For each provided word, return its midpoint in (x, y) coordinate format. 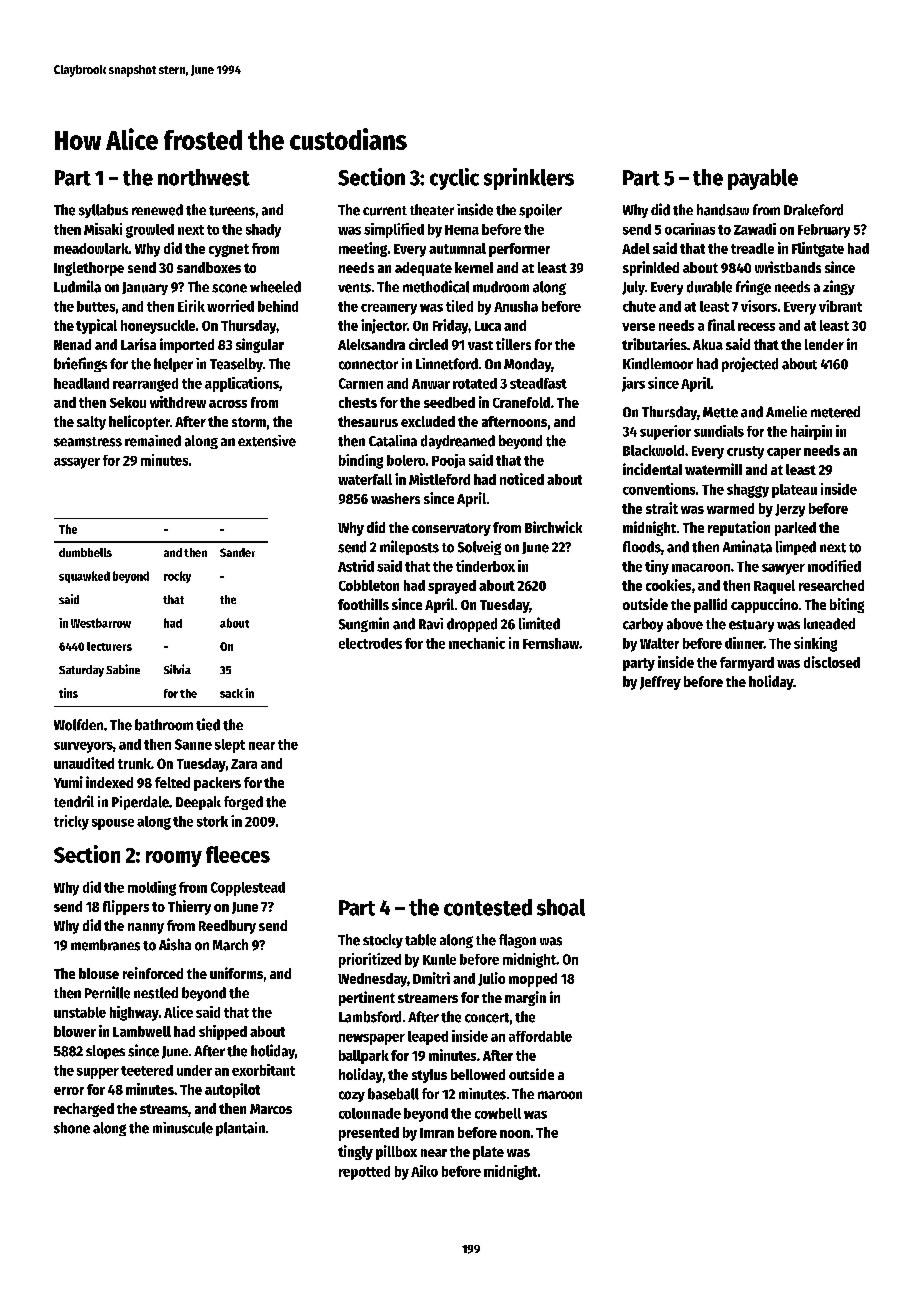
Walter (659, 643)
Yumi (68, 782)
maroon (560, 1095)
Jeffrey (660, 683)
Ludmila (77, 286)
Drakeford (813, 210)
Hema (462, 230)
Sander (237, 552)
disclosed (832, 662)
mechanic (477, 643)
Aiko (424, 1171)
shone (72, 1128)
